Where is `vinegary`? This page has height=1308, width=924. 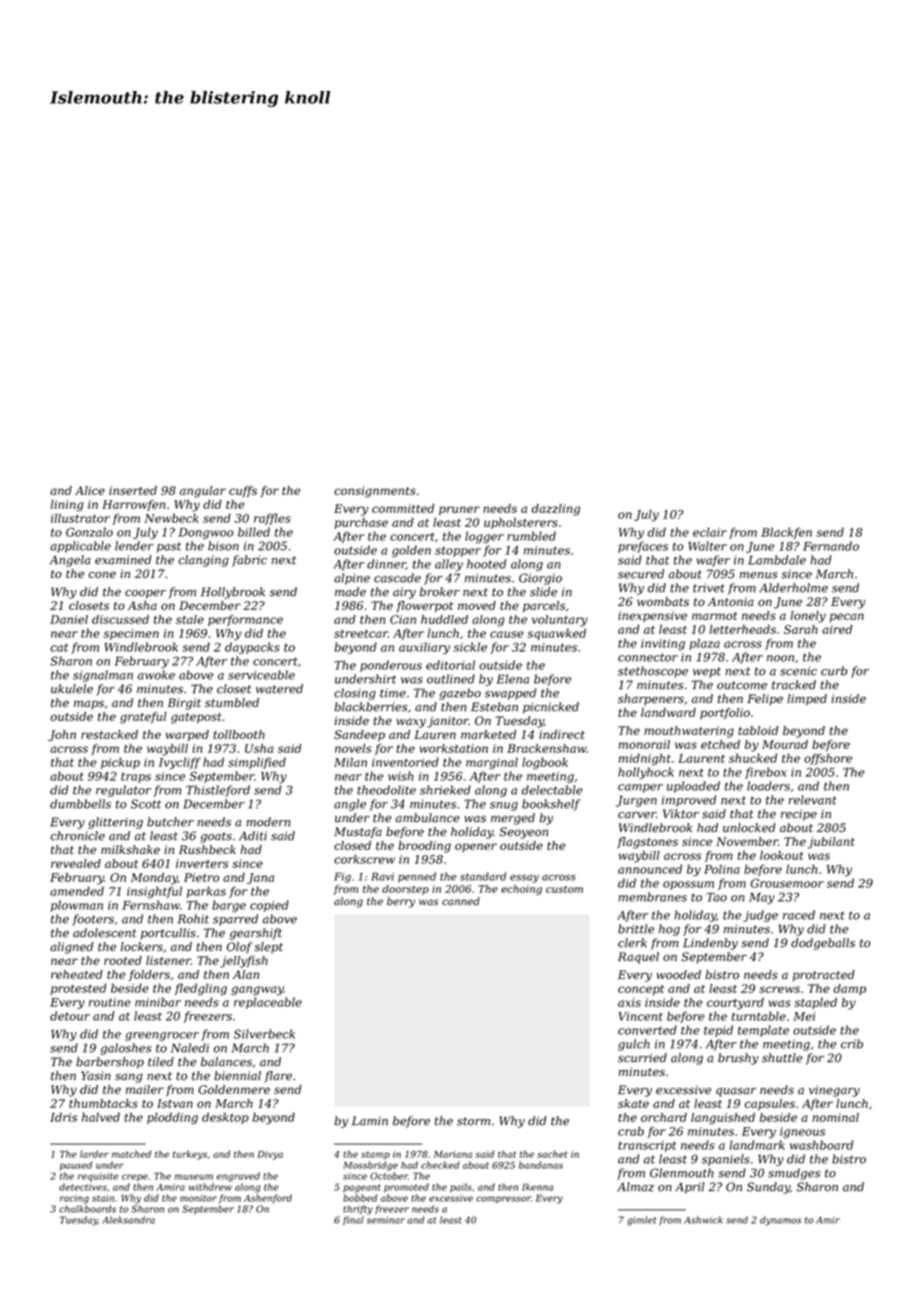 vinegary is located at coordinates (834, 1091).
